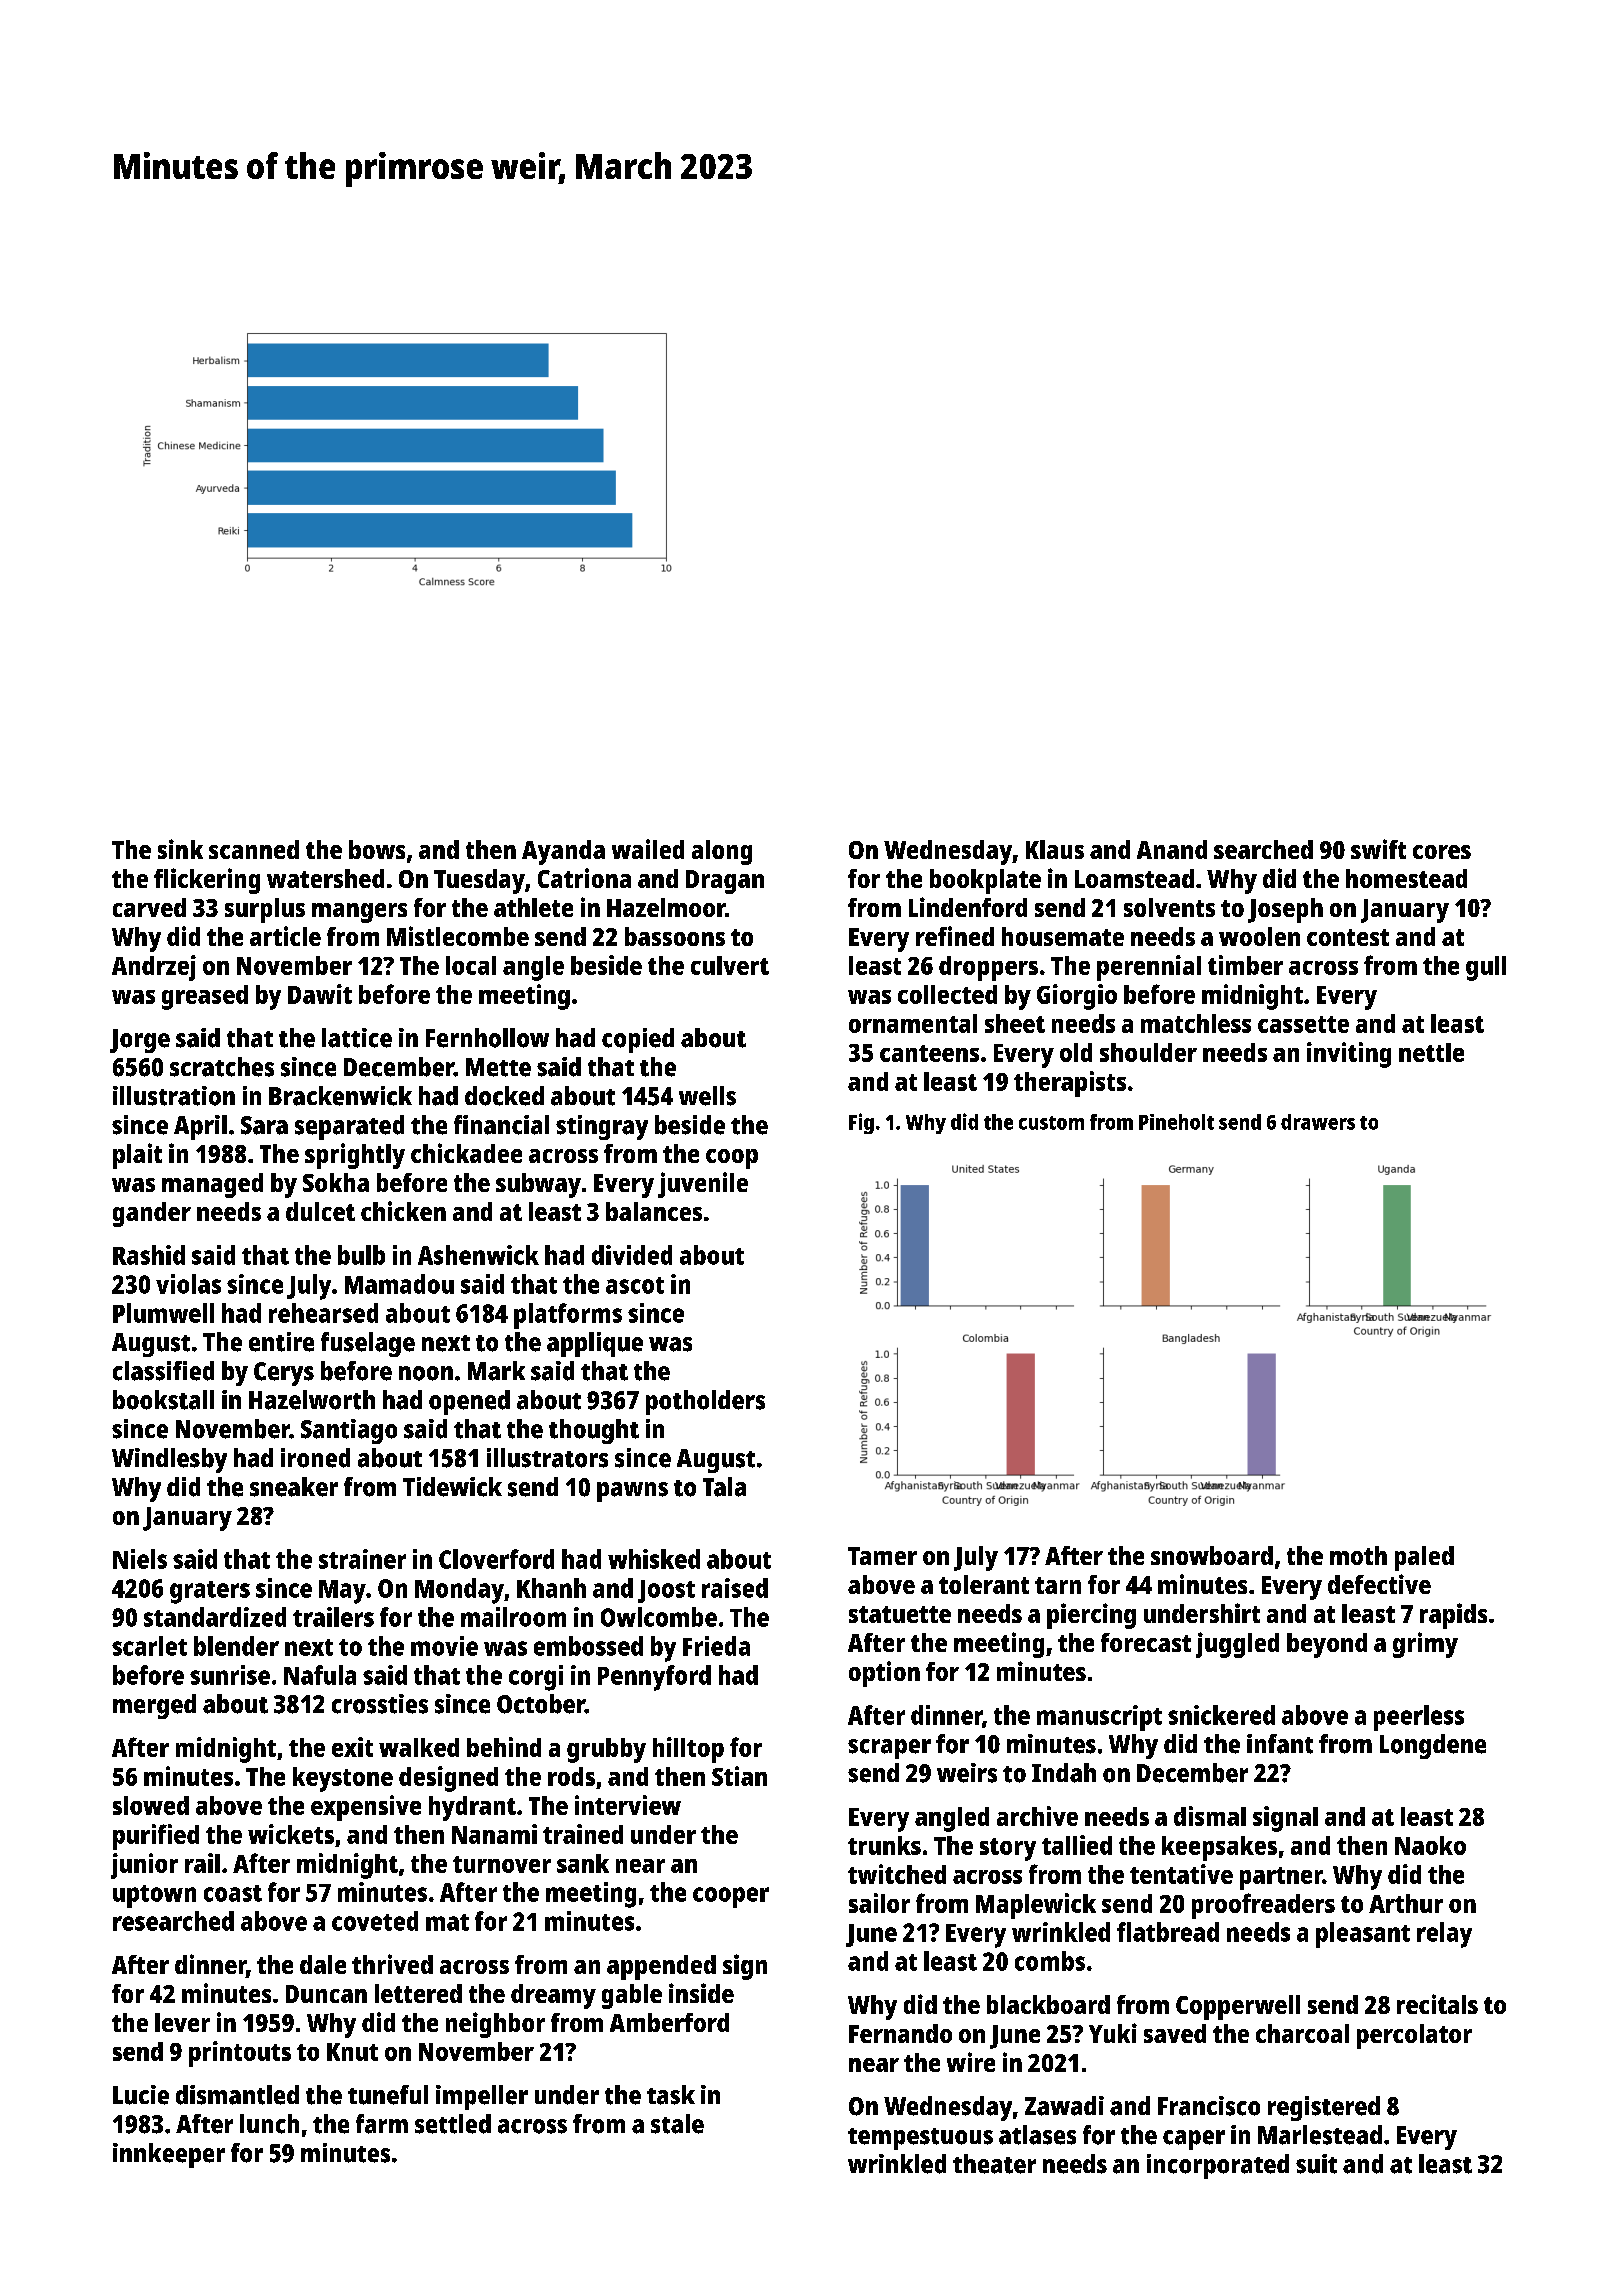  What do you see at coordinates (1285, 910) in the document?
I see `Joseph` at bounding box center [1285, 910].
